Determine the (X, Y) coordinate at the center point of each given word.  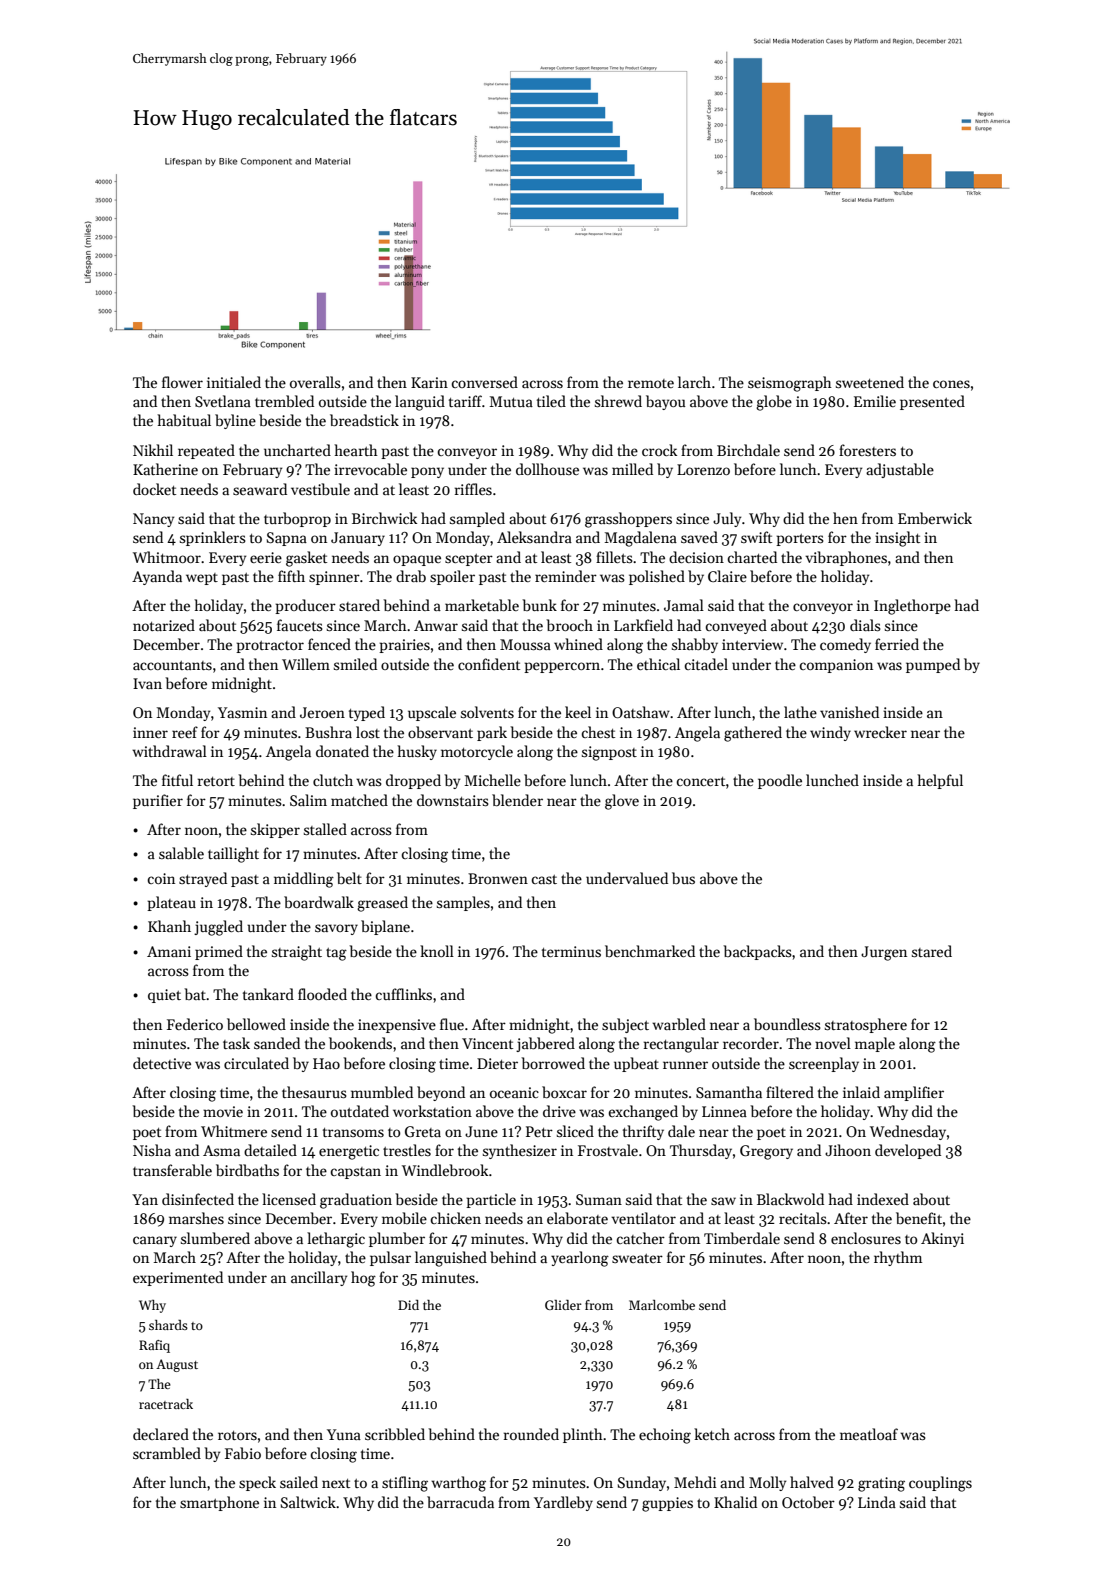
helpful (940, 781)
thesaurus (314, 1092)
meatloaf (869, 1434)
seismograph (790, 384)
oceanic (514, 1092)
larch (694, 382)
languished (451, 1259)
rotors (237, 1435)
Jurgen (884, 953)
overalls (315, 382)
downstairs (453, 800)
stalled (325, 829)
